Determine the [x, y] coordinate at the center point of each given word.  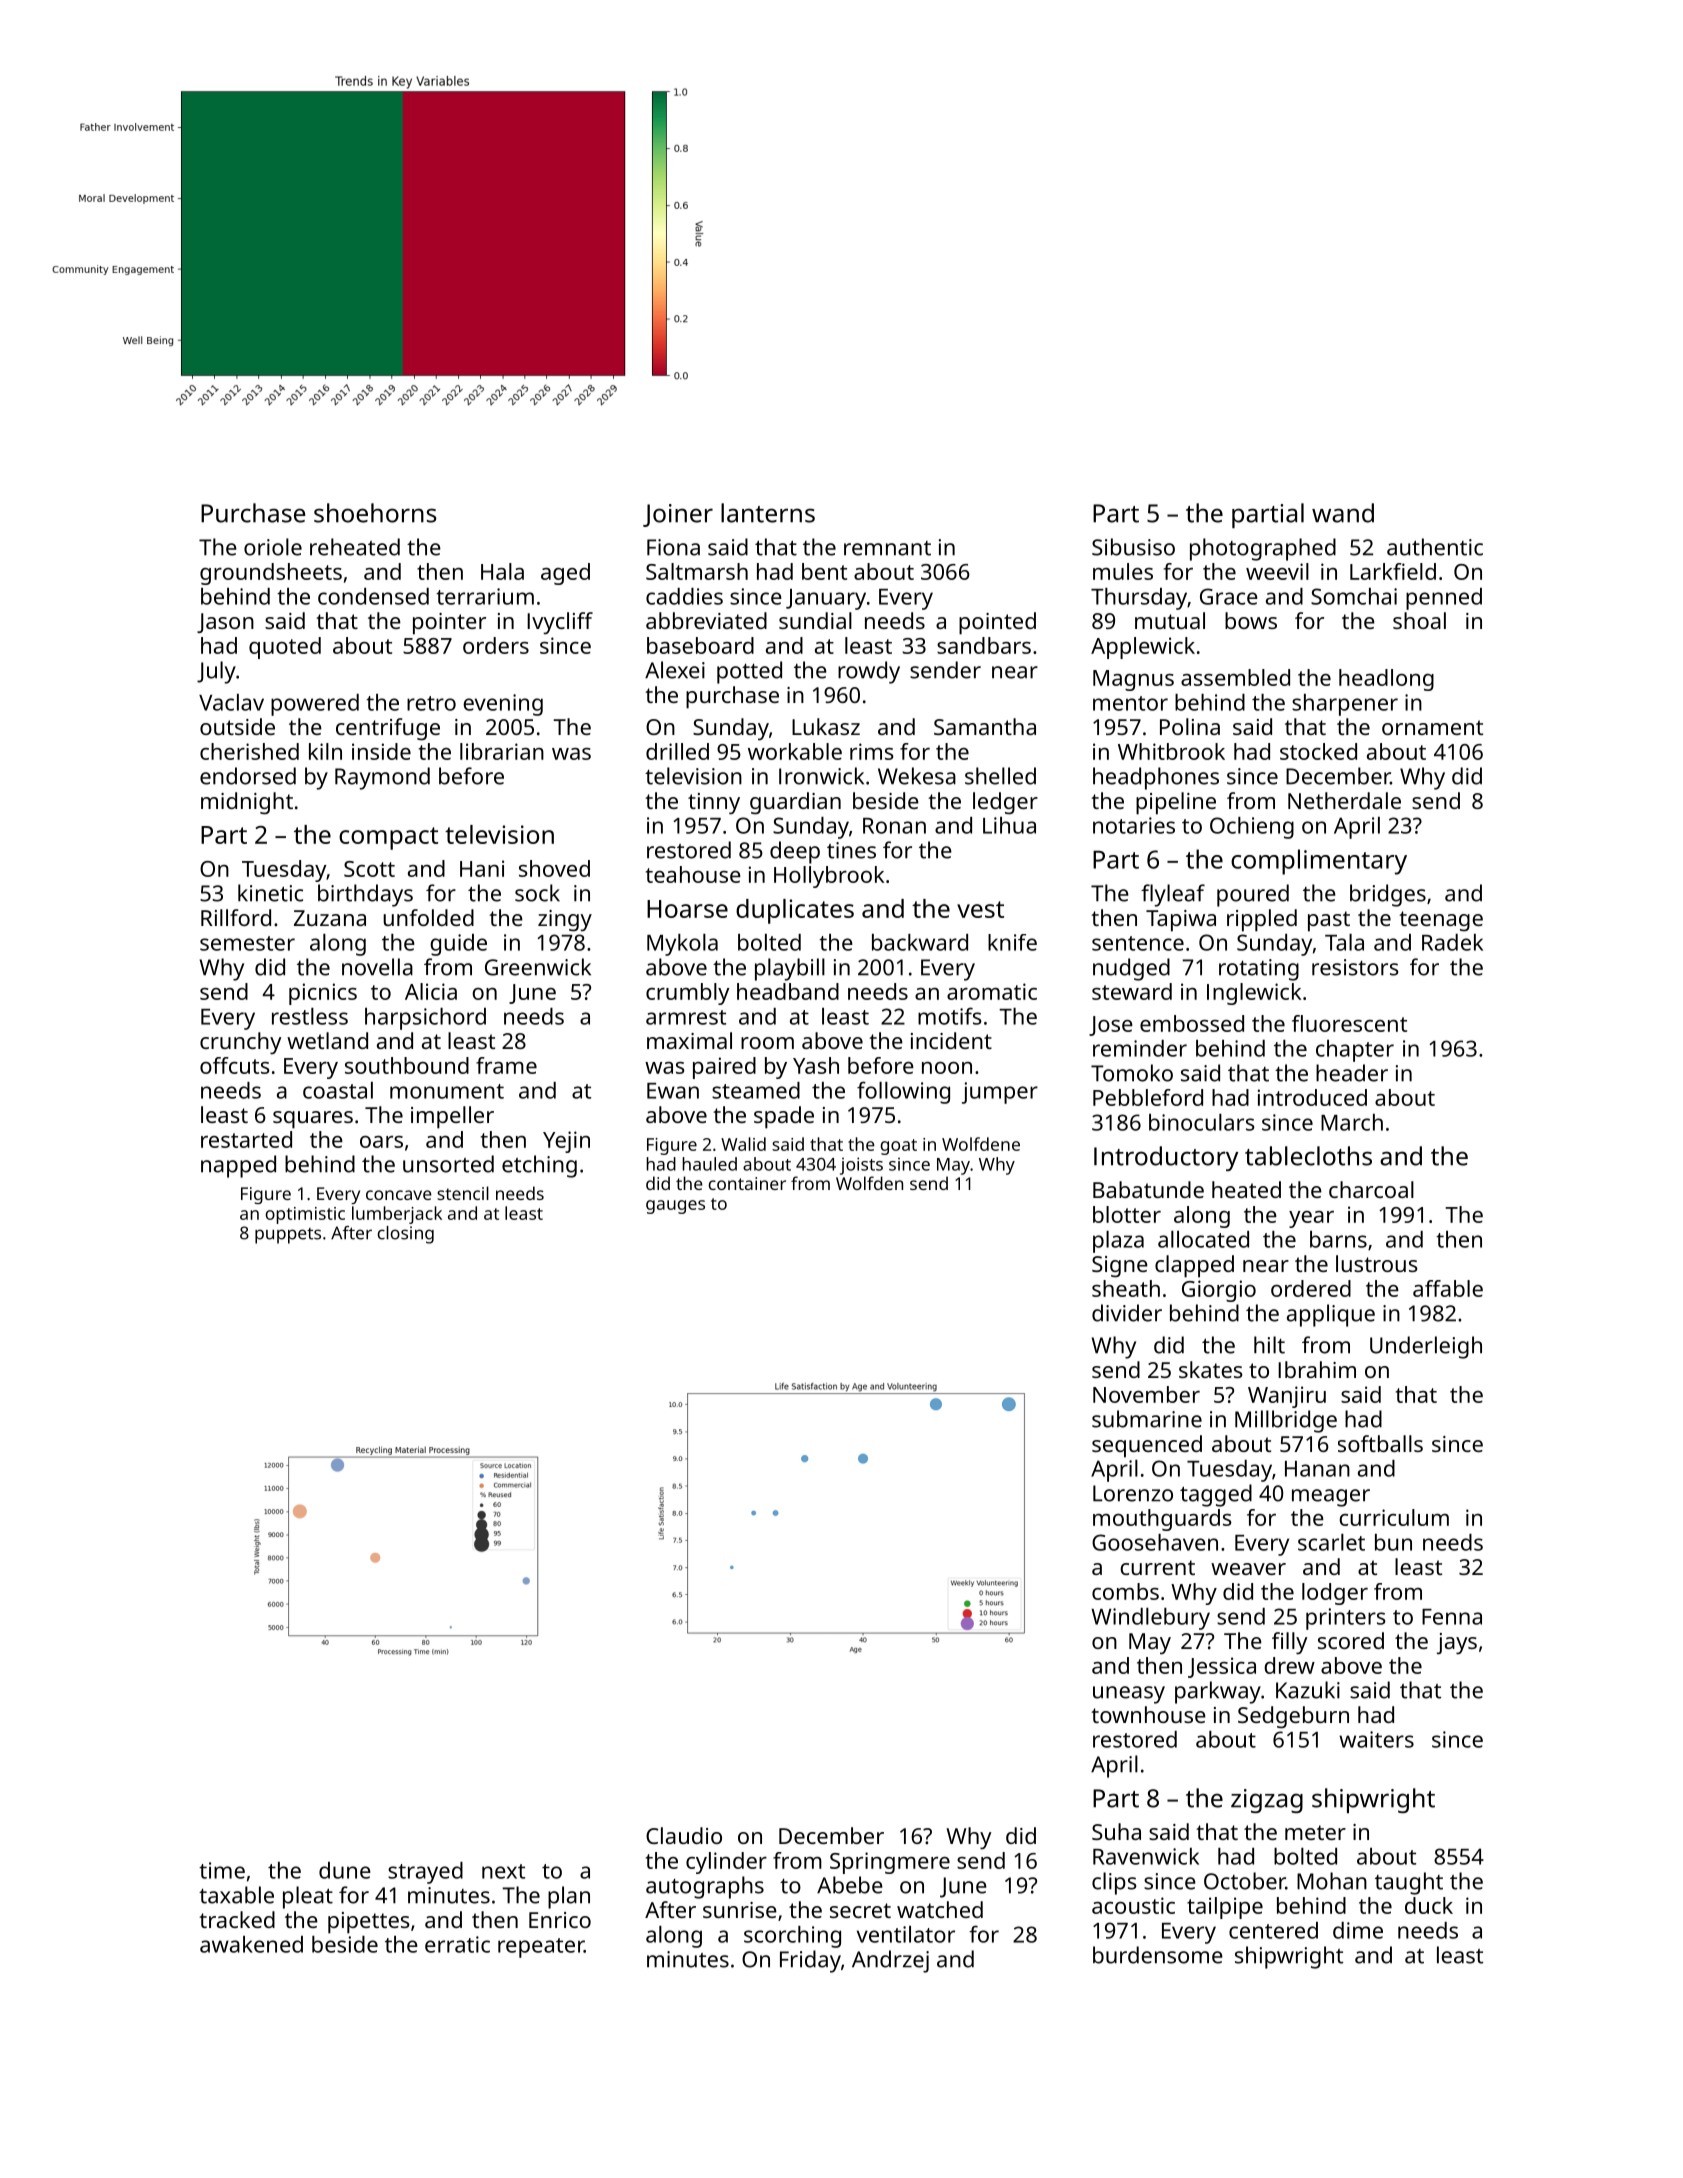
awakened [251, 1944]
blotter [1127, 1214]
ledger [1005, 803]
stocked [1318, 751]
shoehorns [375, 513]
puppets [288, 1236]
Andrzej [890, 1961]
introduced [1312, 1097]
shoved [554, 868]
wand [1343, 513]
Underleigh [1426, 1347]
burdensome [1158, 1955]
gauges [675, 1207]
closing [405, 1235]
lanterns [768, 513]
